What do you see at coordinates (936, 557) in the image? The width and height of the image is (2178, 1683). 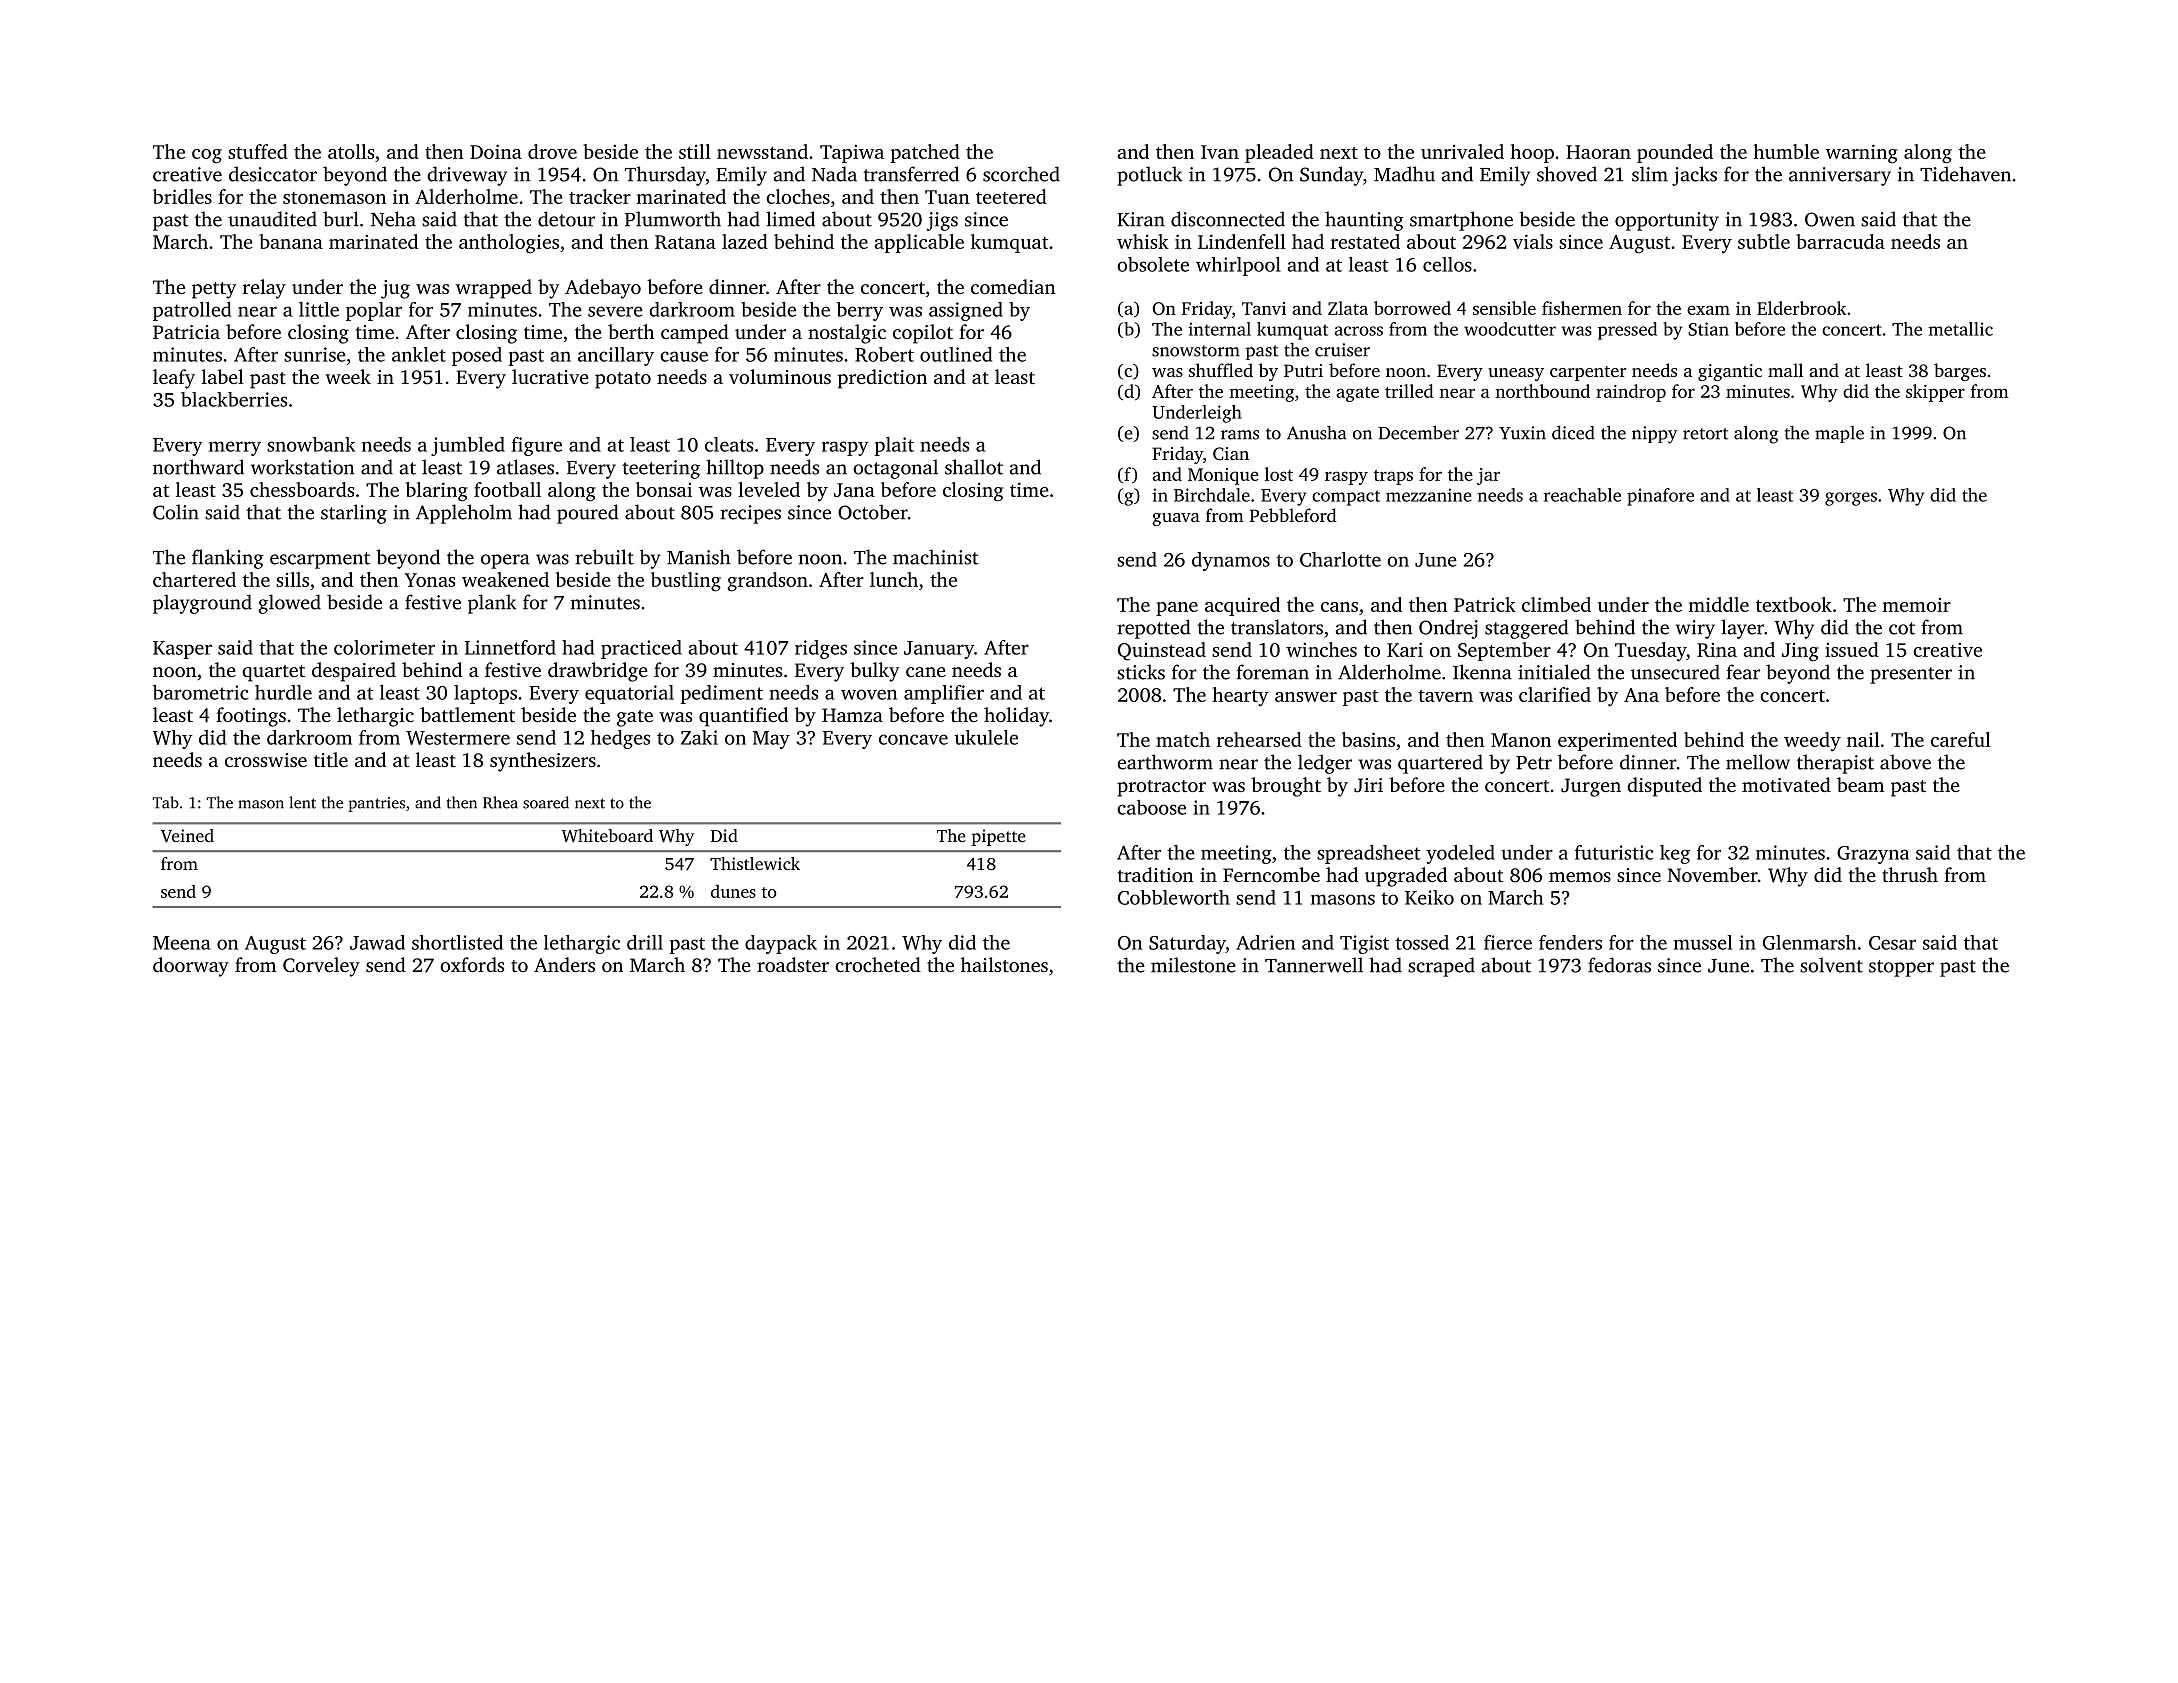 I see `machinist` at bounding box center [936, 557].
